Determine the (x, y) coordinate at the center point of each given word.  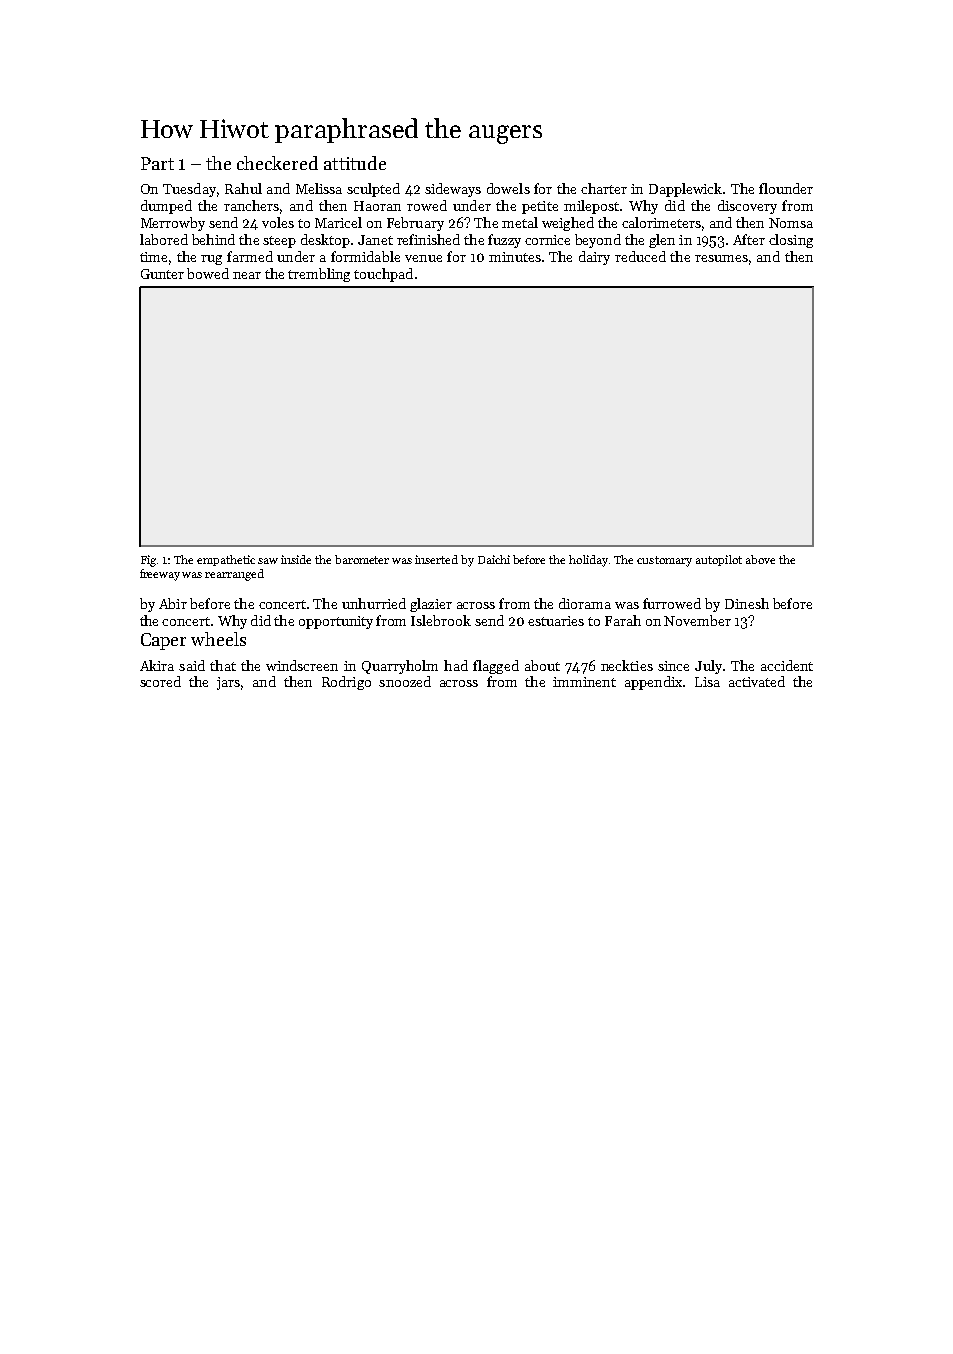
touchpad (383, 275)
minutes (515, 257)
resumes (721, 258)
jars (228, 683)
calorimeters (661, 222)
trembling (319, 275)
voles (278, 222)
